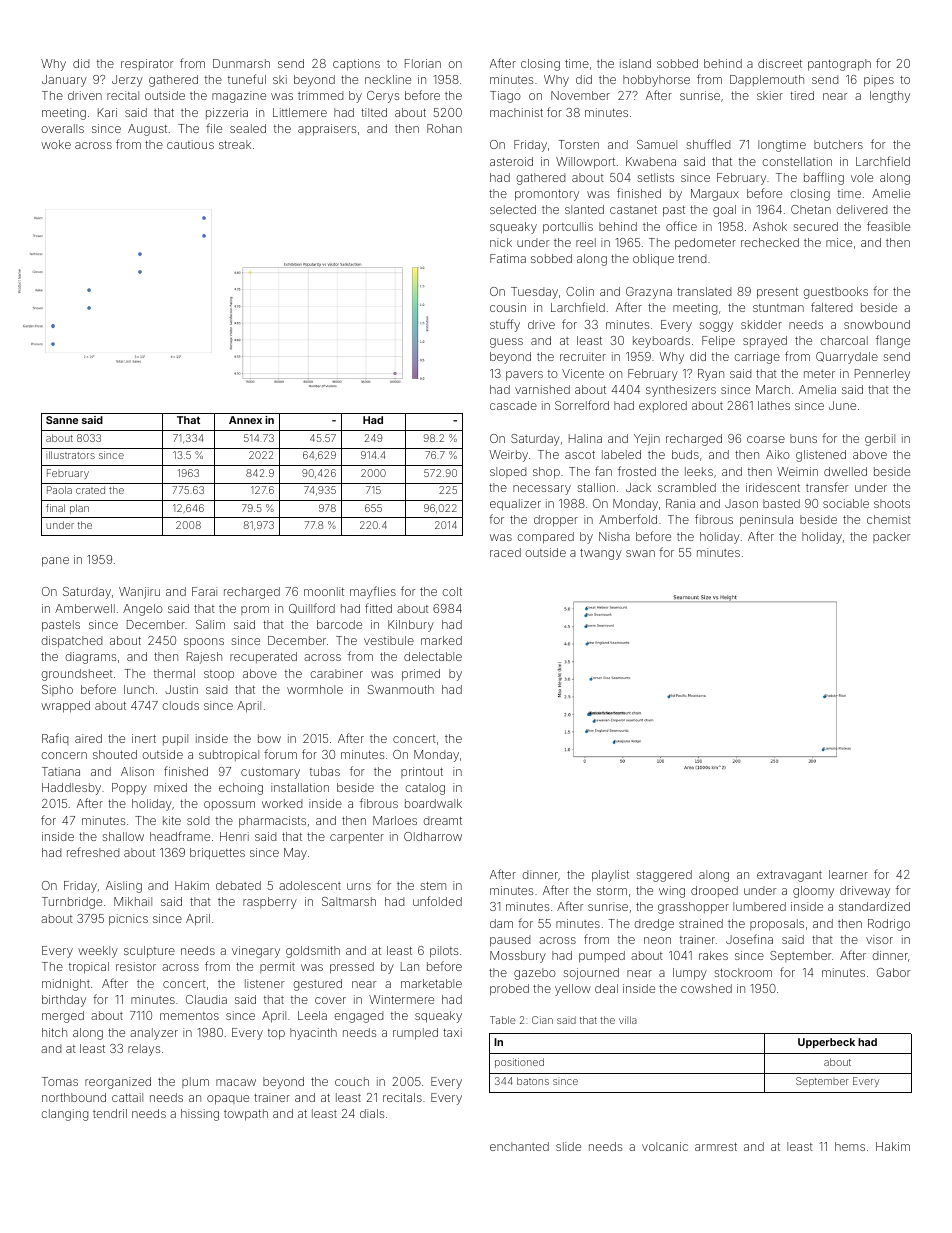  Describe the element at coordinates (77, 675) in the screenshot. I see `groundsheet` at that location.
